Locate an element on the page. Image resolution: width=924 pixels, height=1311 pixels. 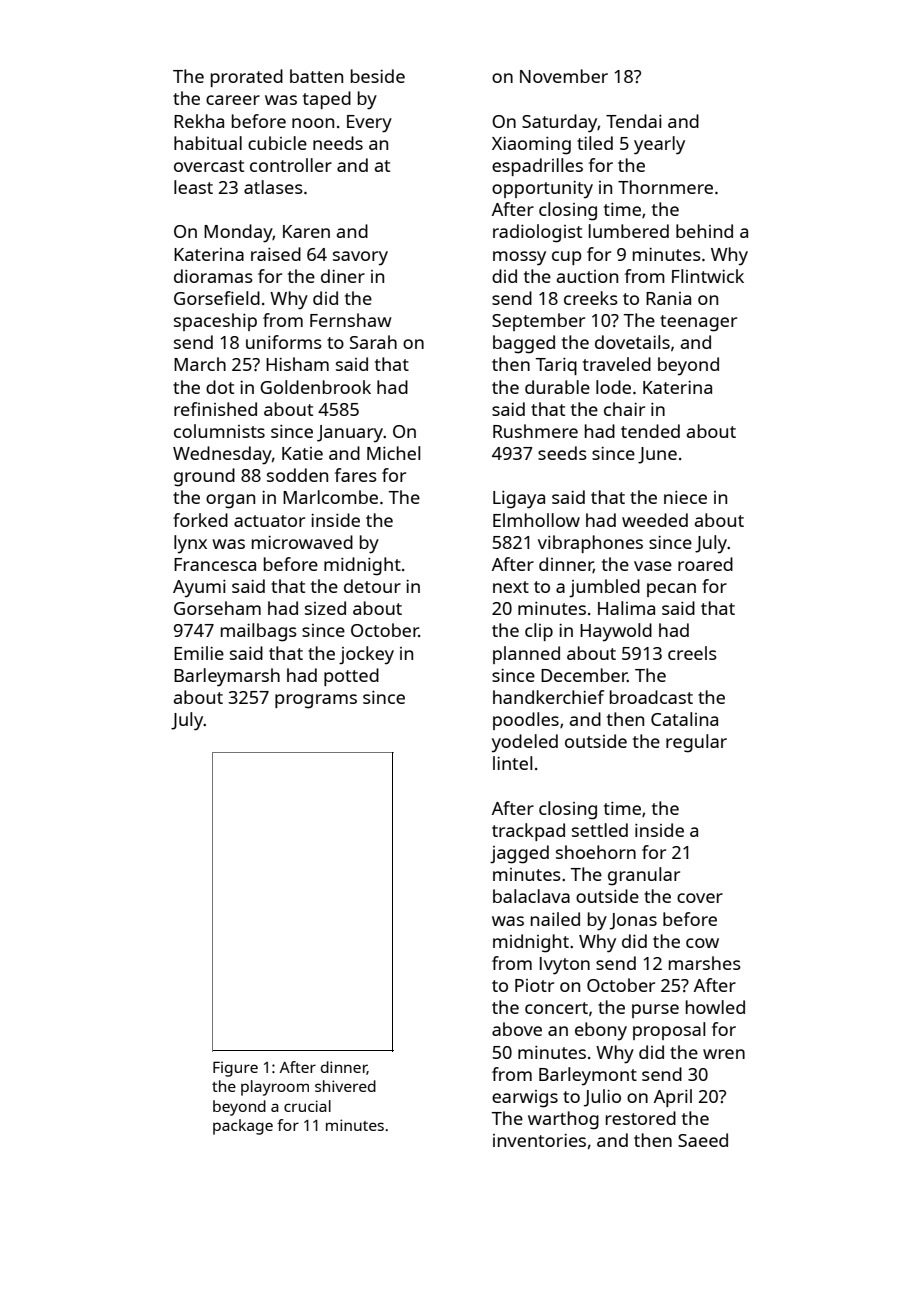
playroom is located at coordinates (275, 1088).
